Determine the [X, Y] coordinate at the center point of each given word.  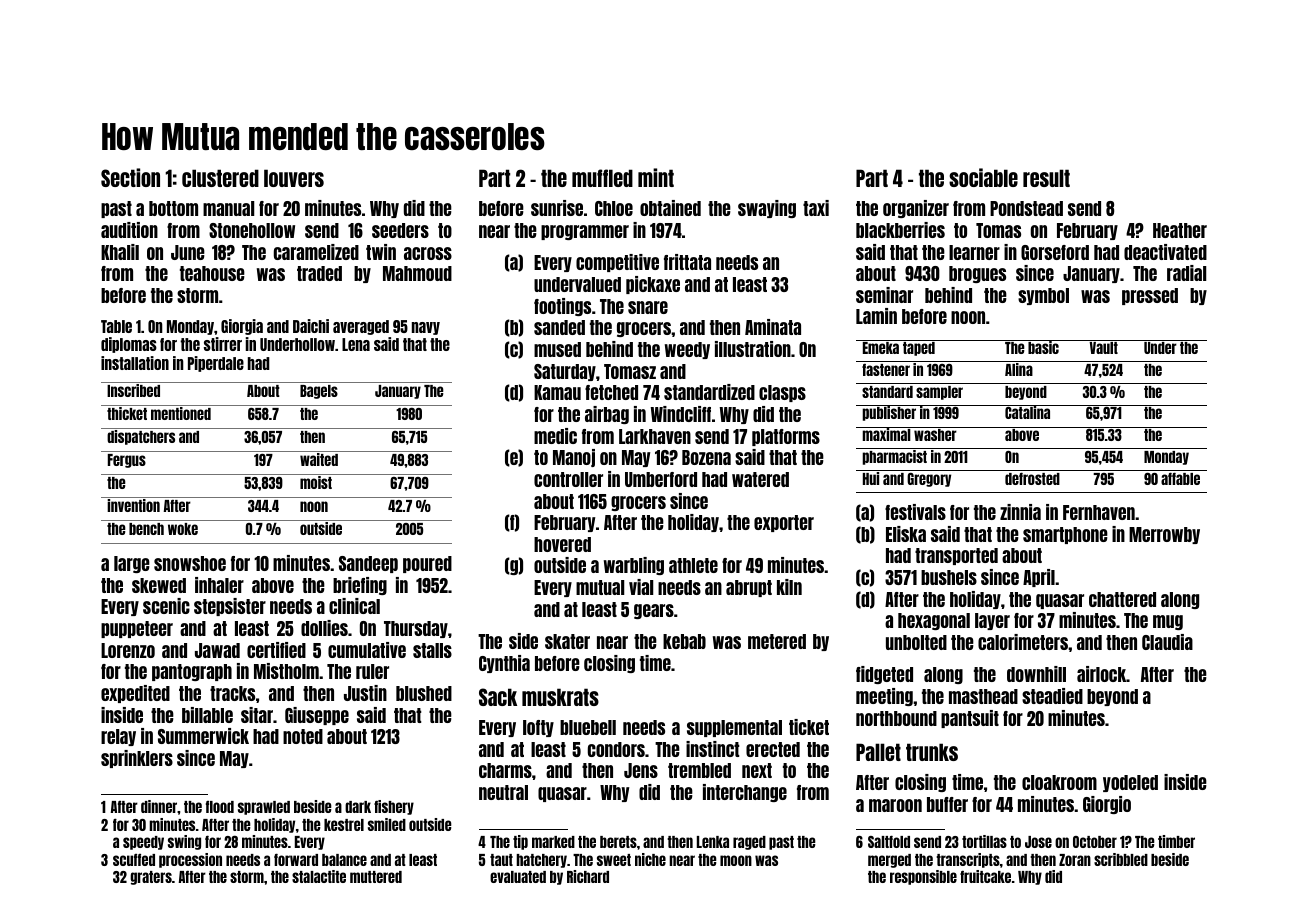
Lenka [713, 842]
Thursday [416, 629]
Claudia [1167, 642]
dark [358, 807]
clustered [220, 178]
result [1046, 178]
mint [656, 177]
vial [641, 587]
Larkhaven [655, 436]
